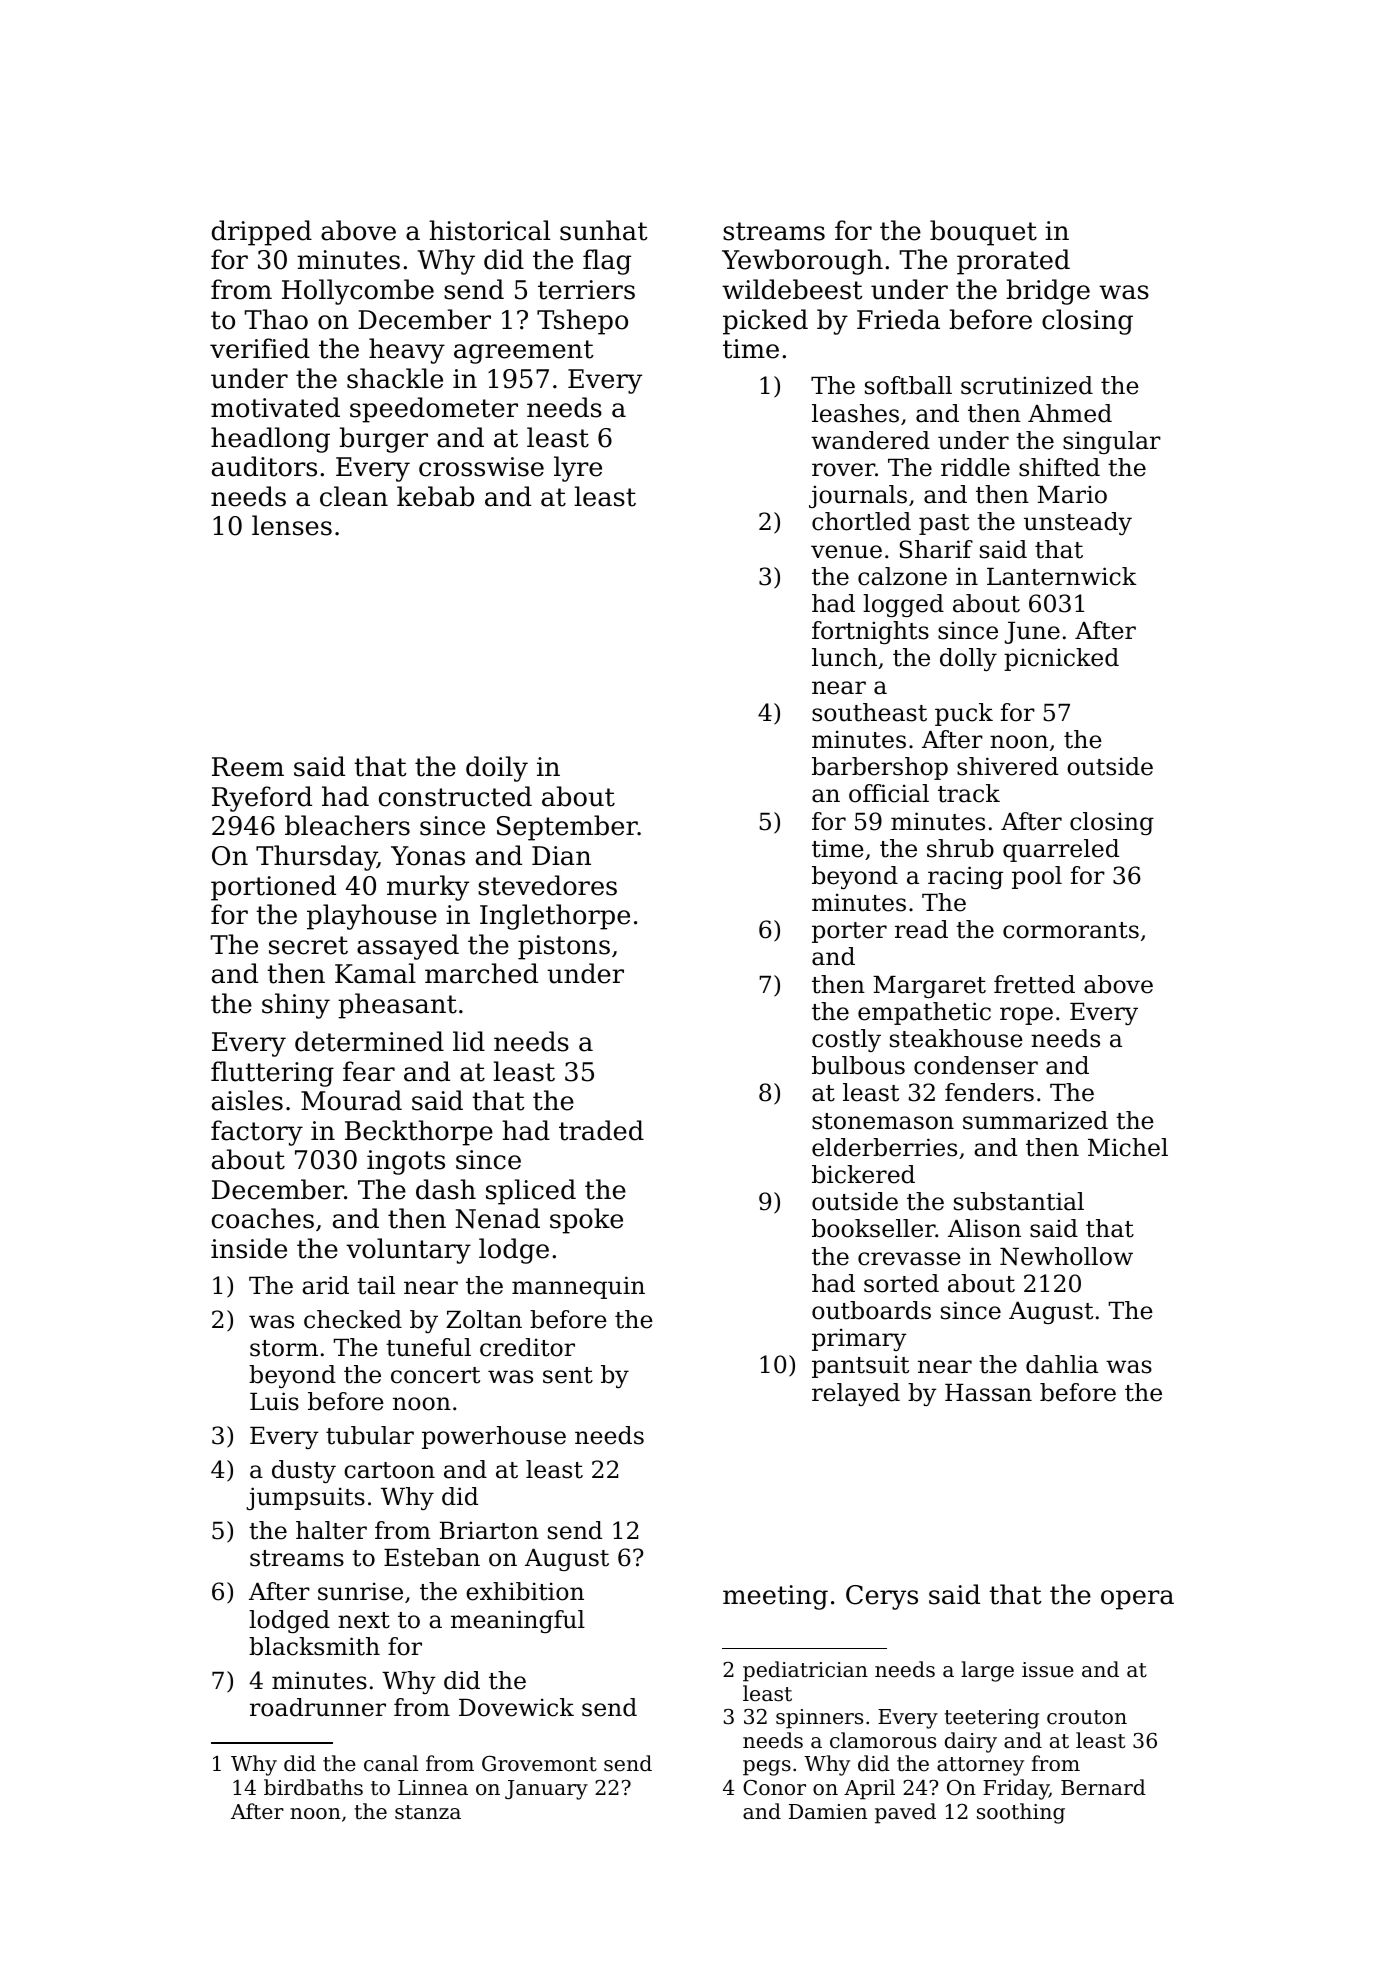  Describe the element at coordinates (481, 973) in the page. I see `marched` at that location.
